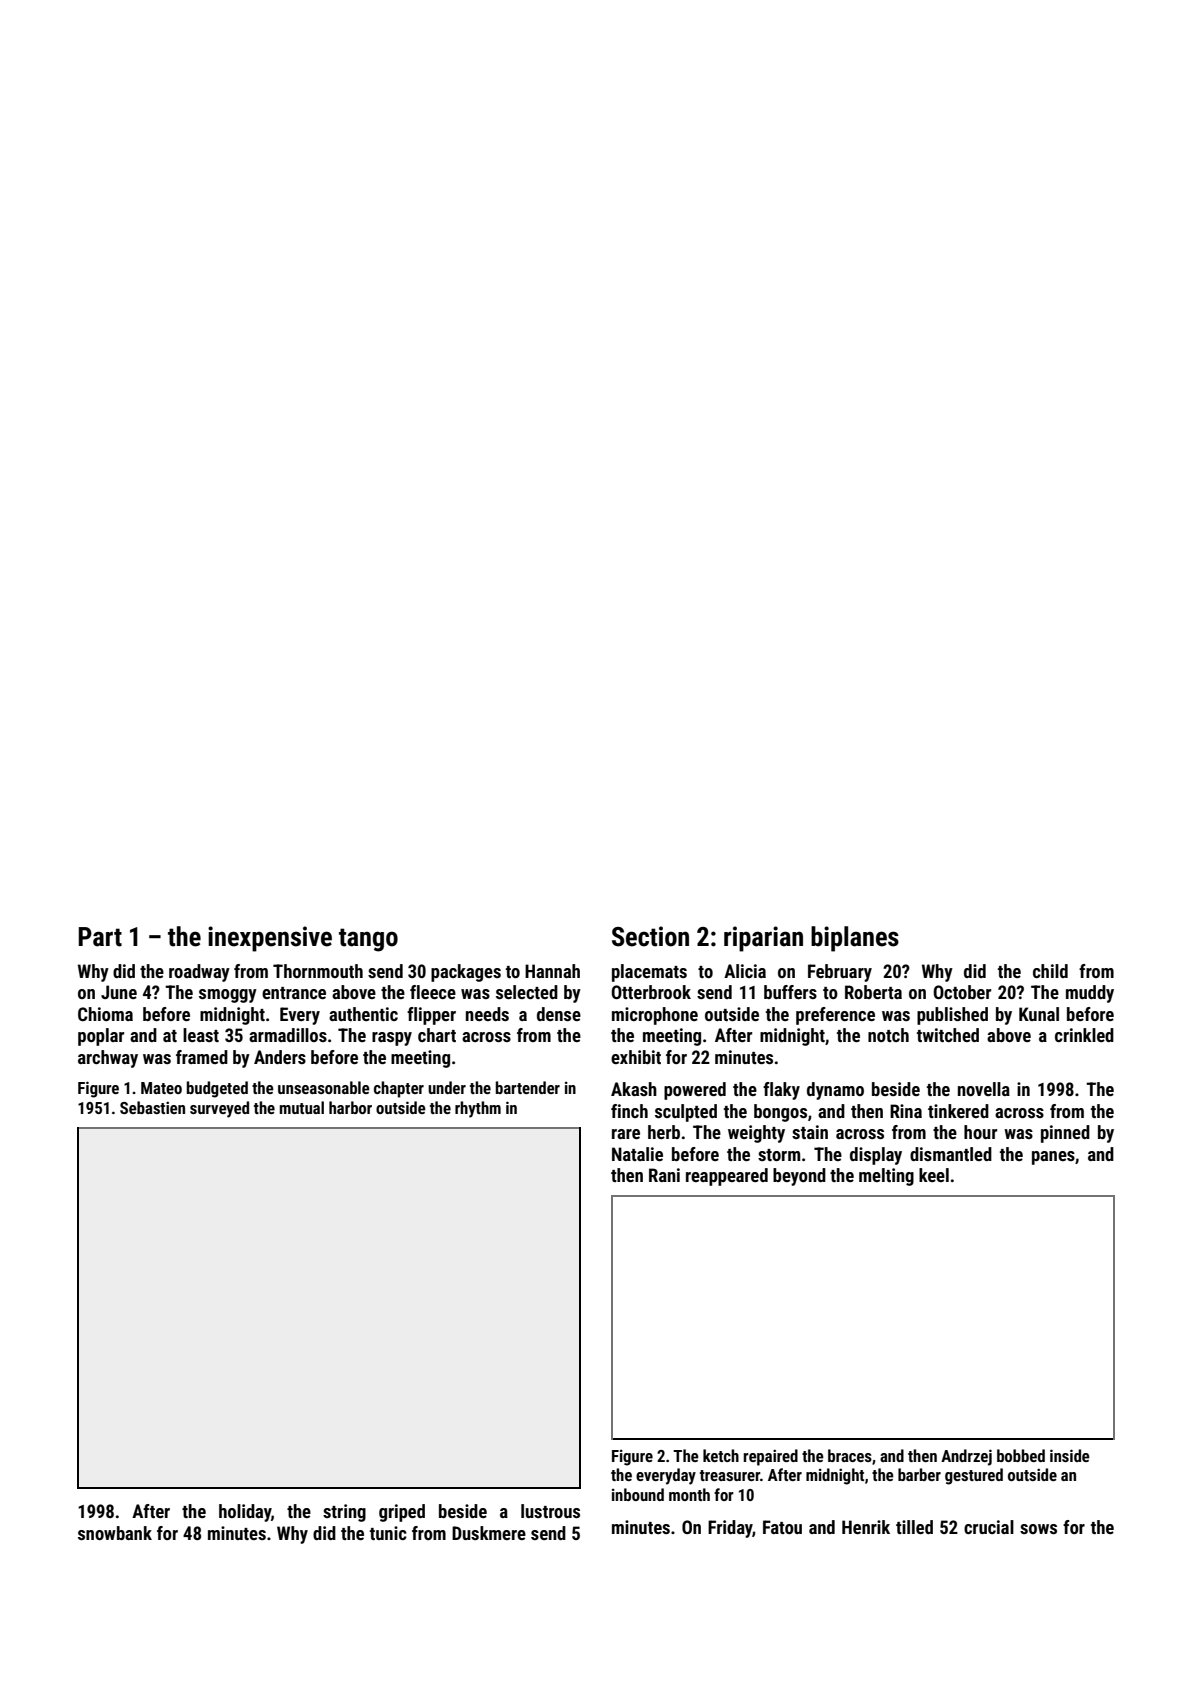  I want to click on budgeted, so click(217, 1089).
